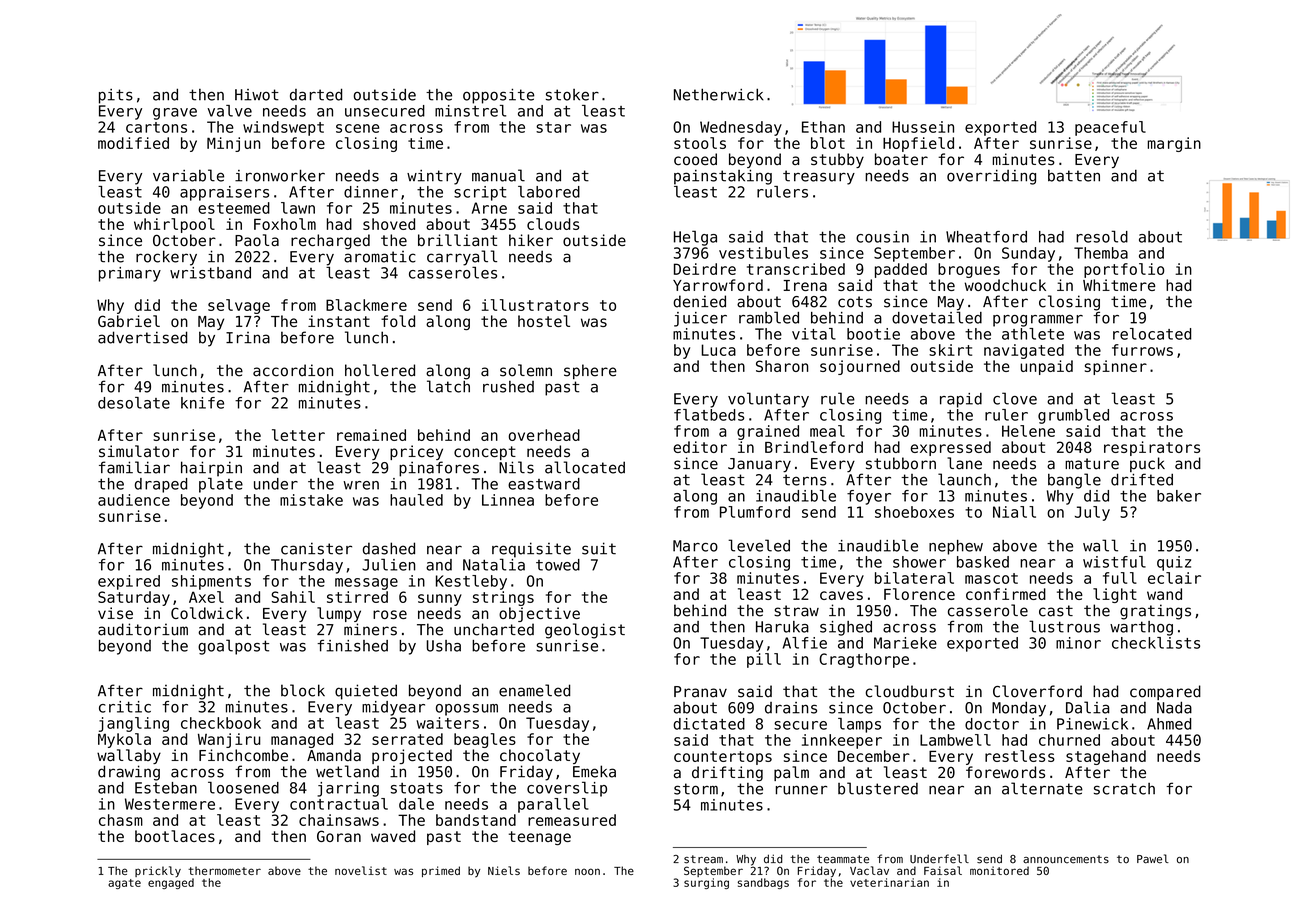  What do you see at coordinates (540, 756) in the screenshot?
I see `chocolaty` at bounding box center [540, 756].
